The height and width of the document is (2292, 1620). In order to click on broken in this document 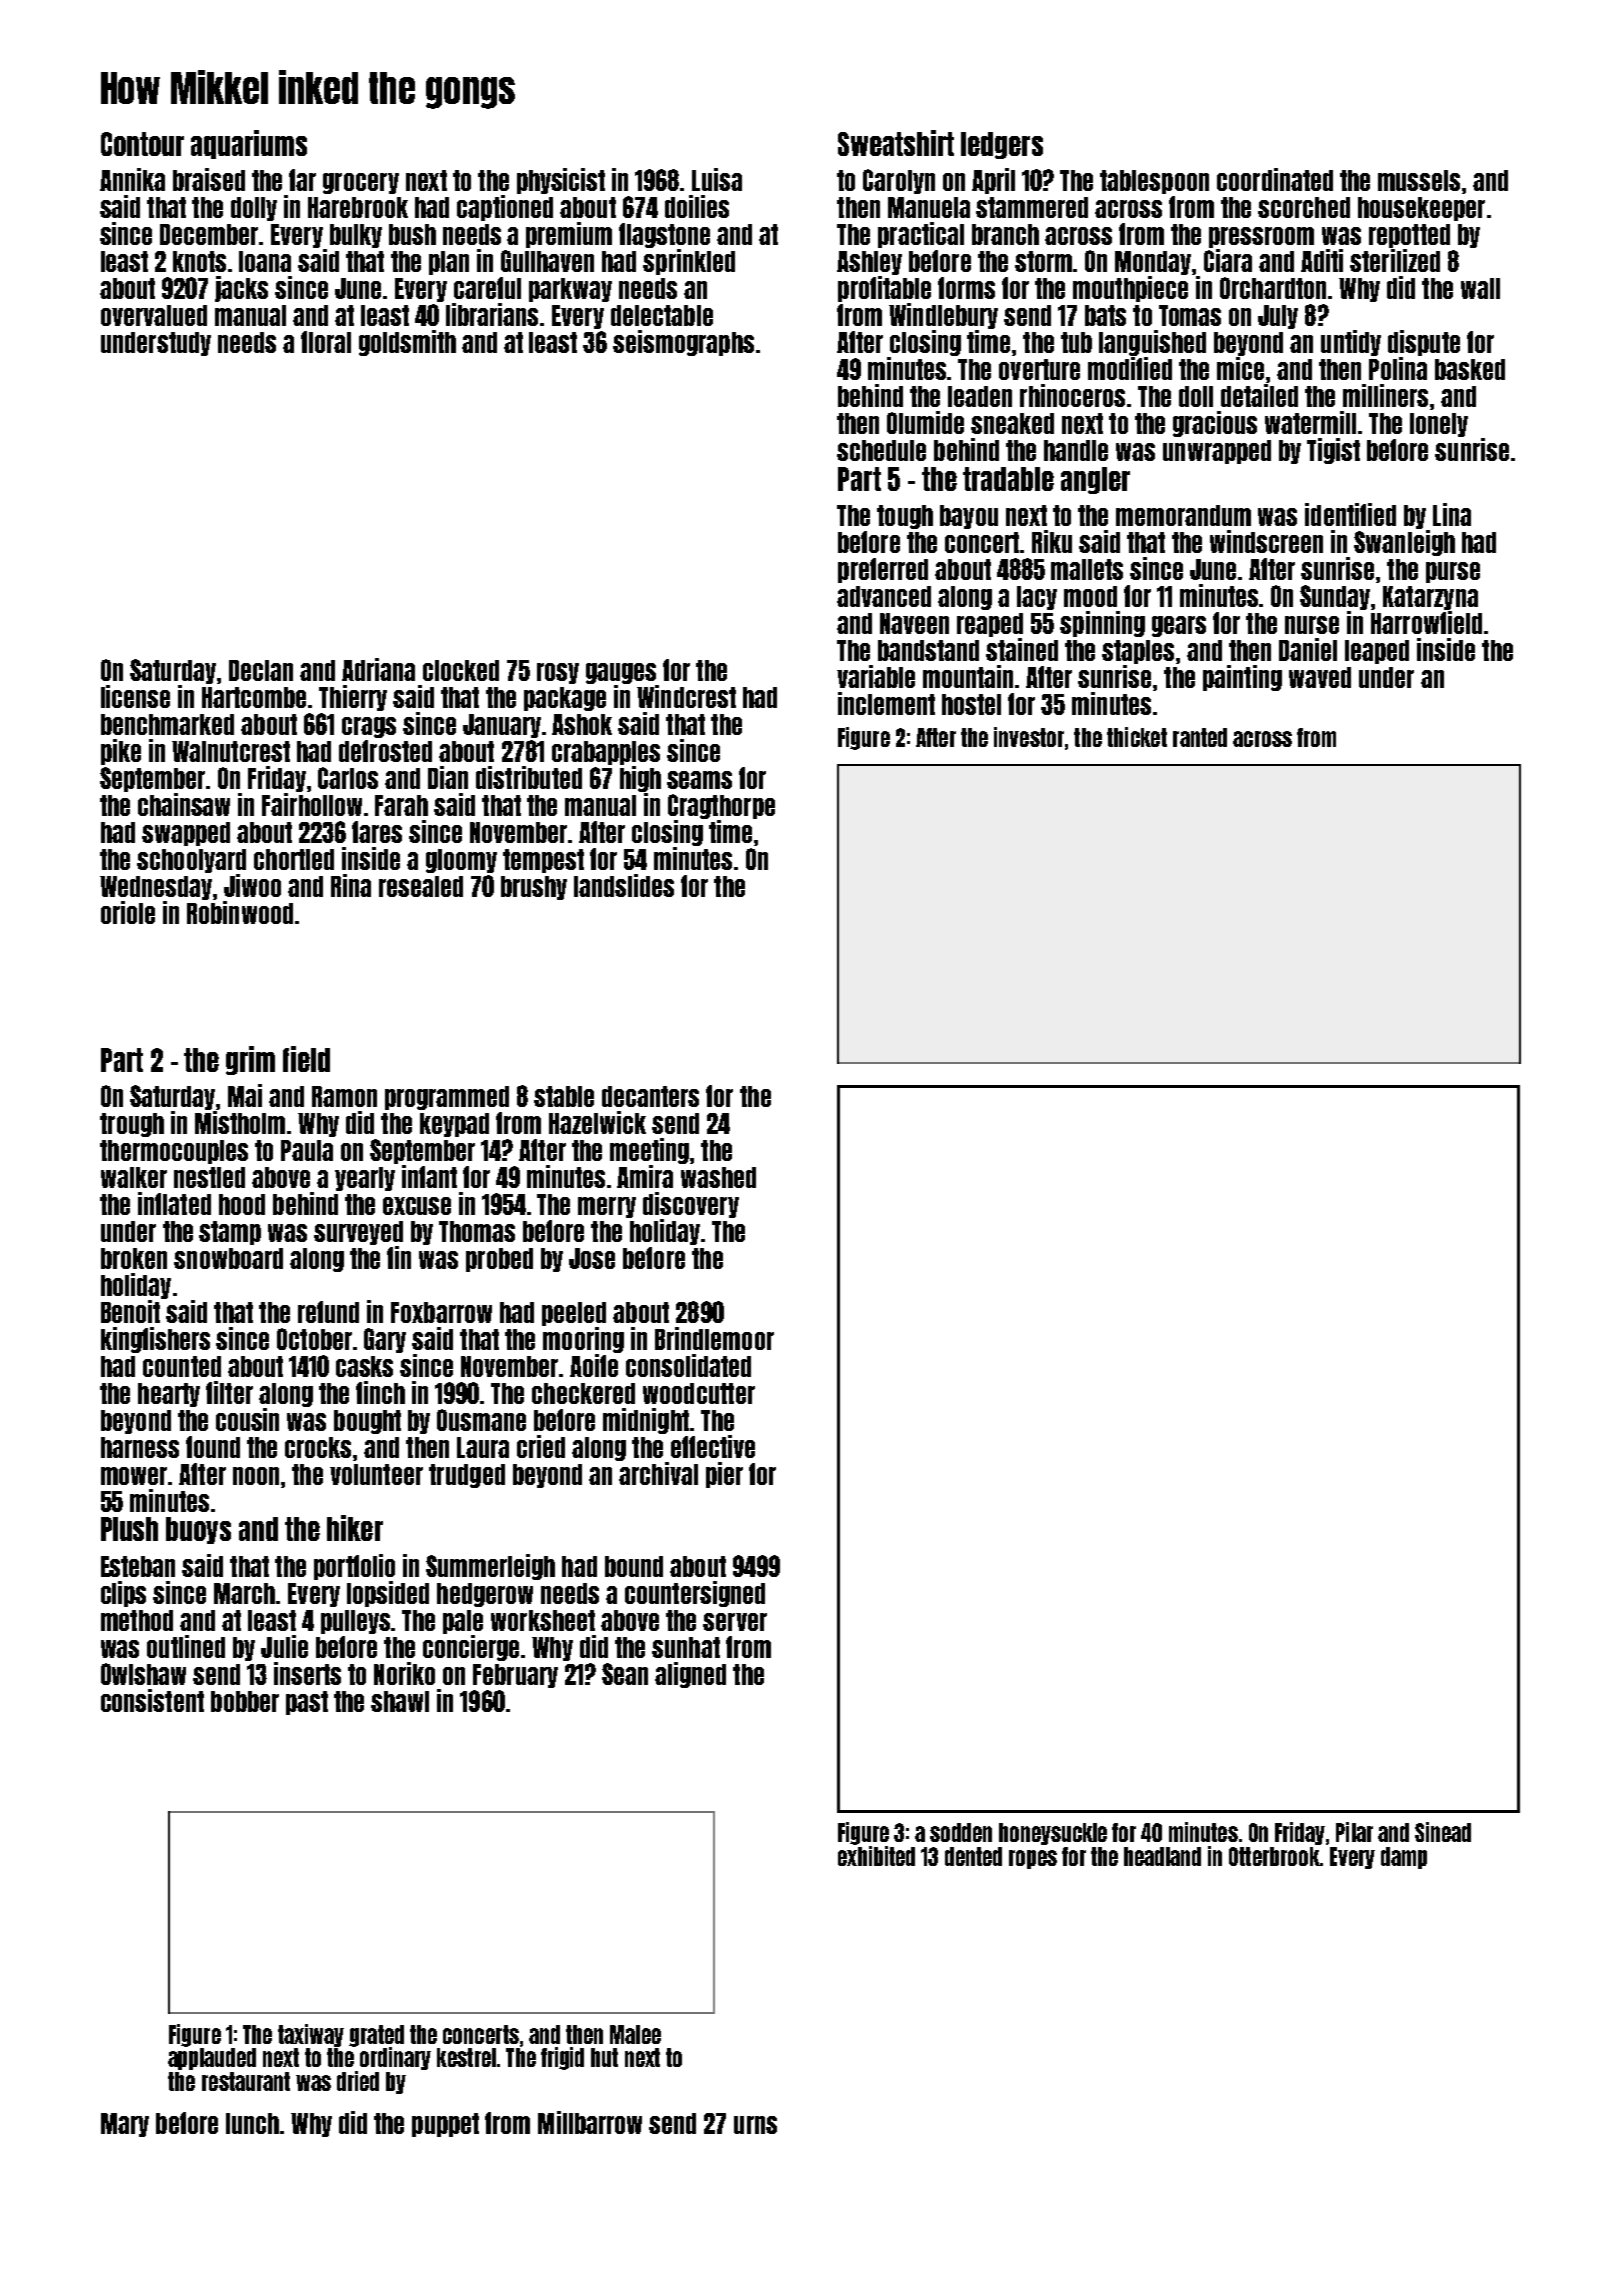, I will do `click(134, 1258)`.
